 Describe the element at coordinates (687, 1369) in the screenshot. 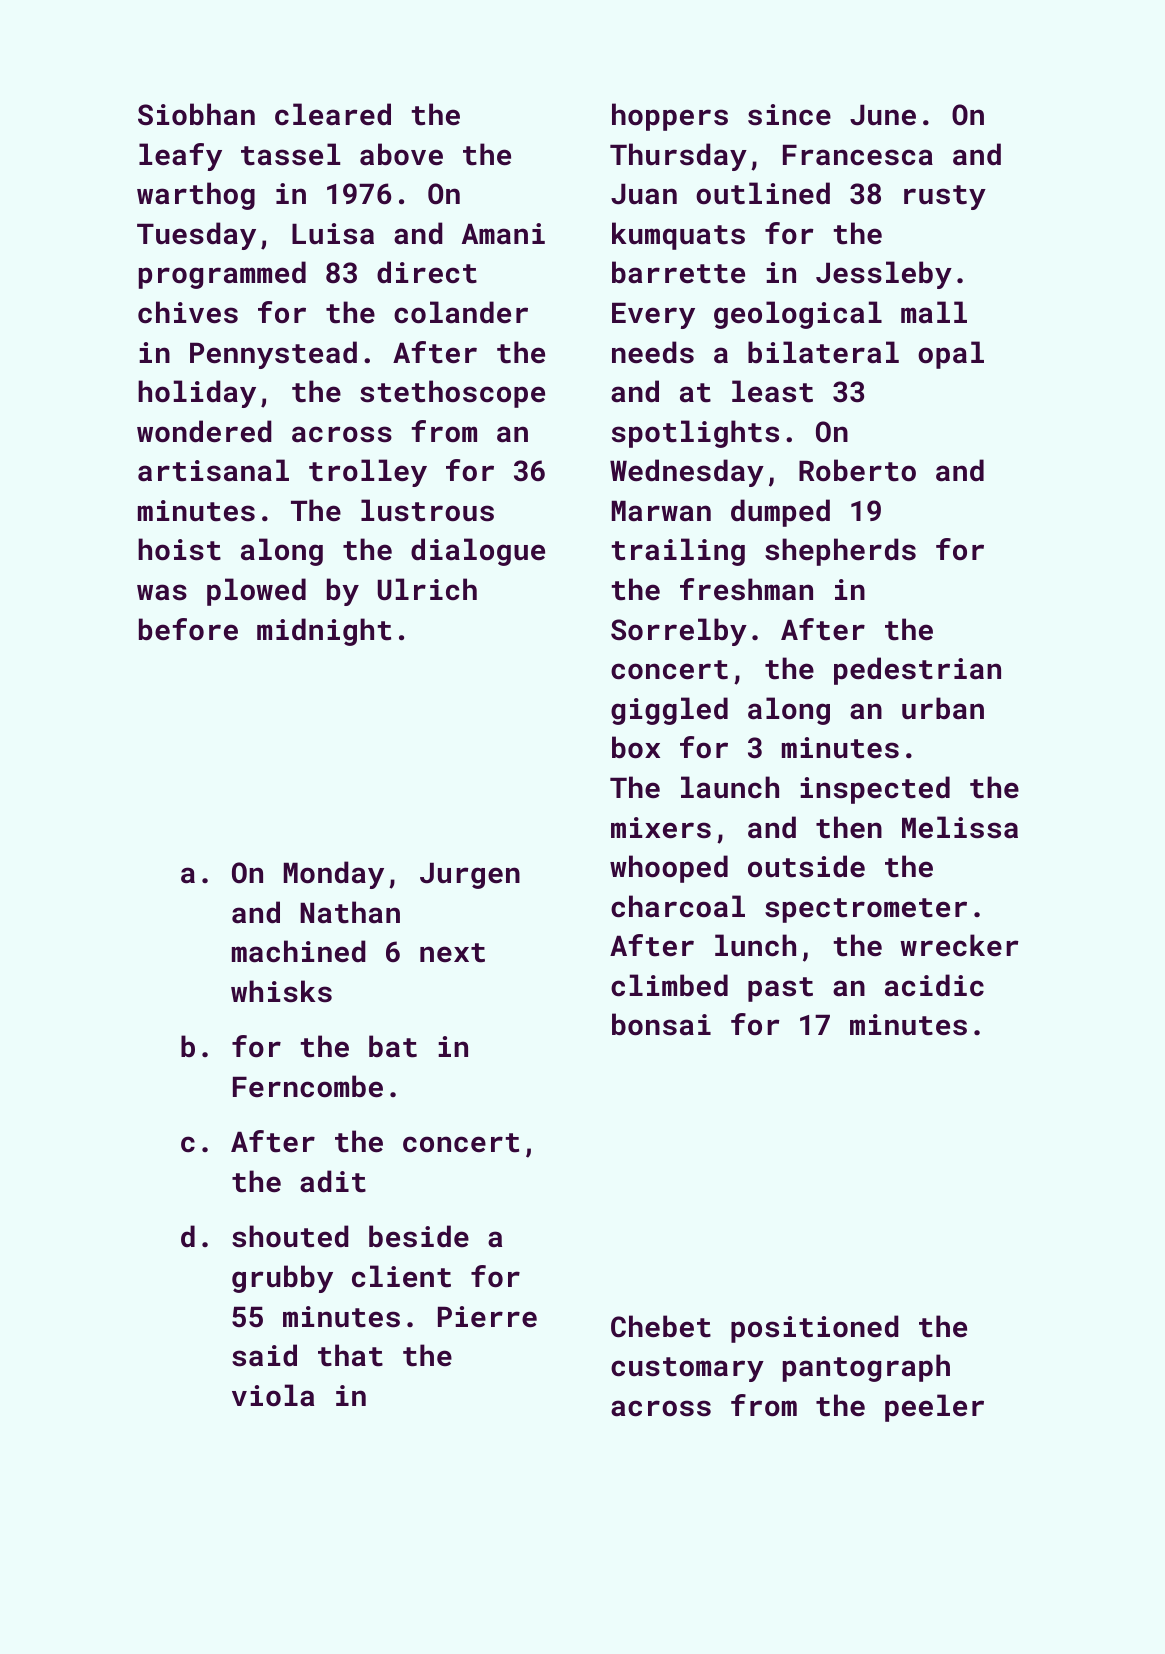

I see `customary` at that location.
